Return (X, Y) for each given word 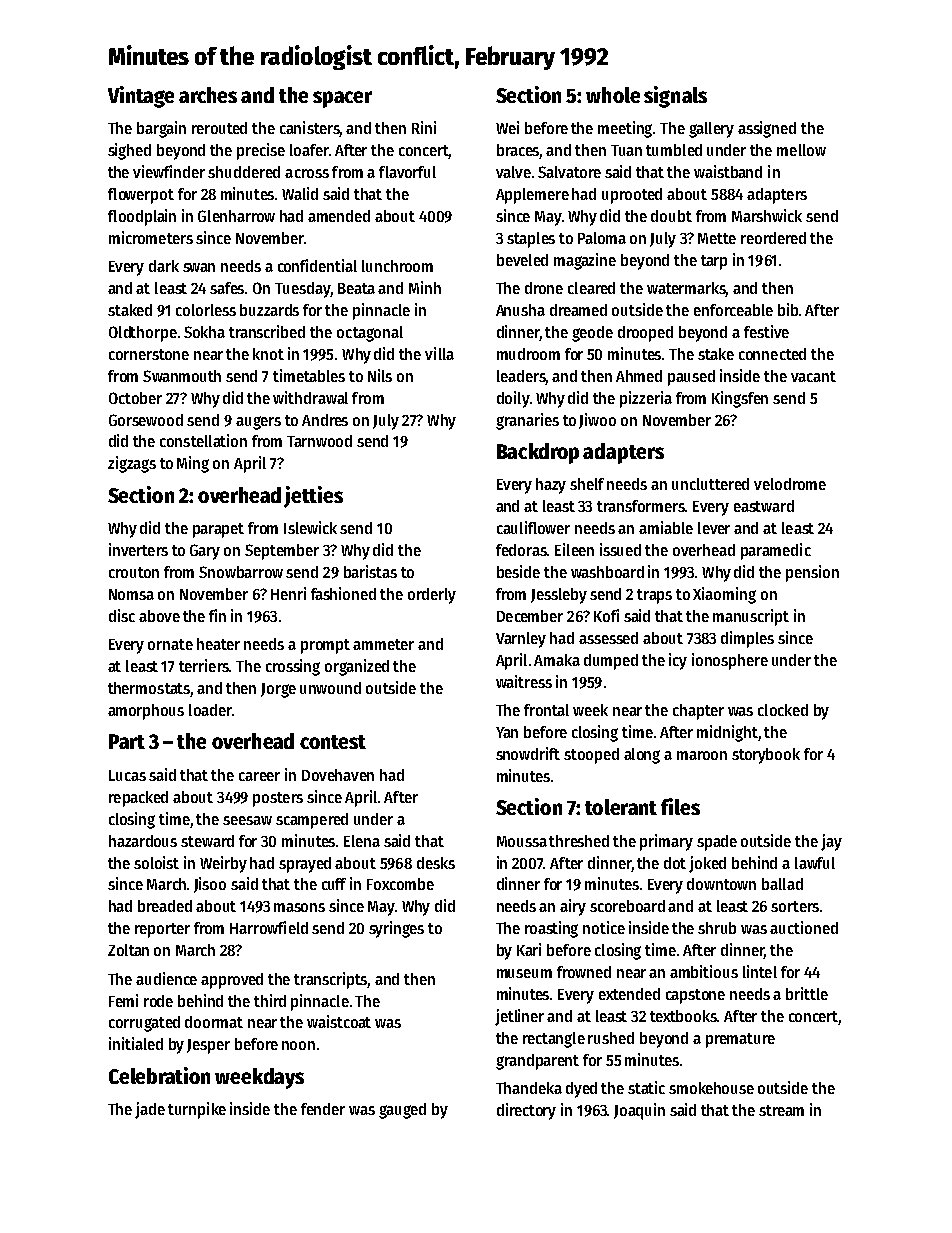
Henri (288, 593)
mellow (801, 150)
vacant (813, 376)
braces (518, 151)
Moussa (522, 841)
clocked (783, 710)
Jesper (208, 1046)
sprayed (305, 865)
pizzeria (646, 399)
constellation (203, 440)
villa (439, 353)
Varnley (521, 640)
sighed (129, 151)
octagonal (370, 334)
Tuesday (302, 290)
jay (831, 842)
